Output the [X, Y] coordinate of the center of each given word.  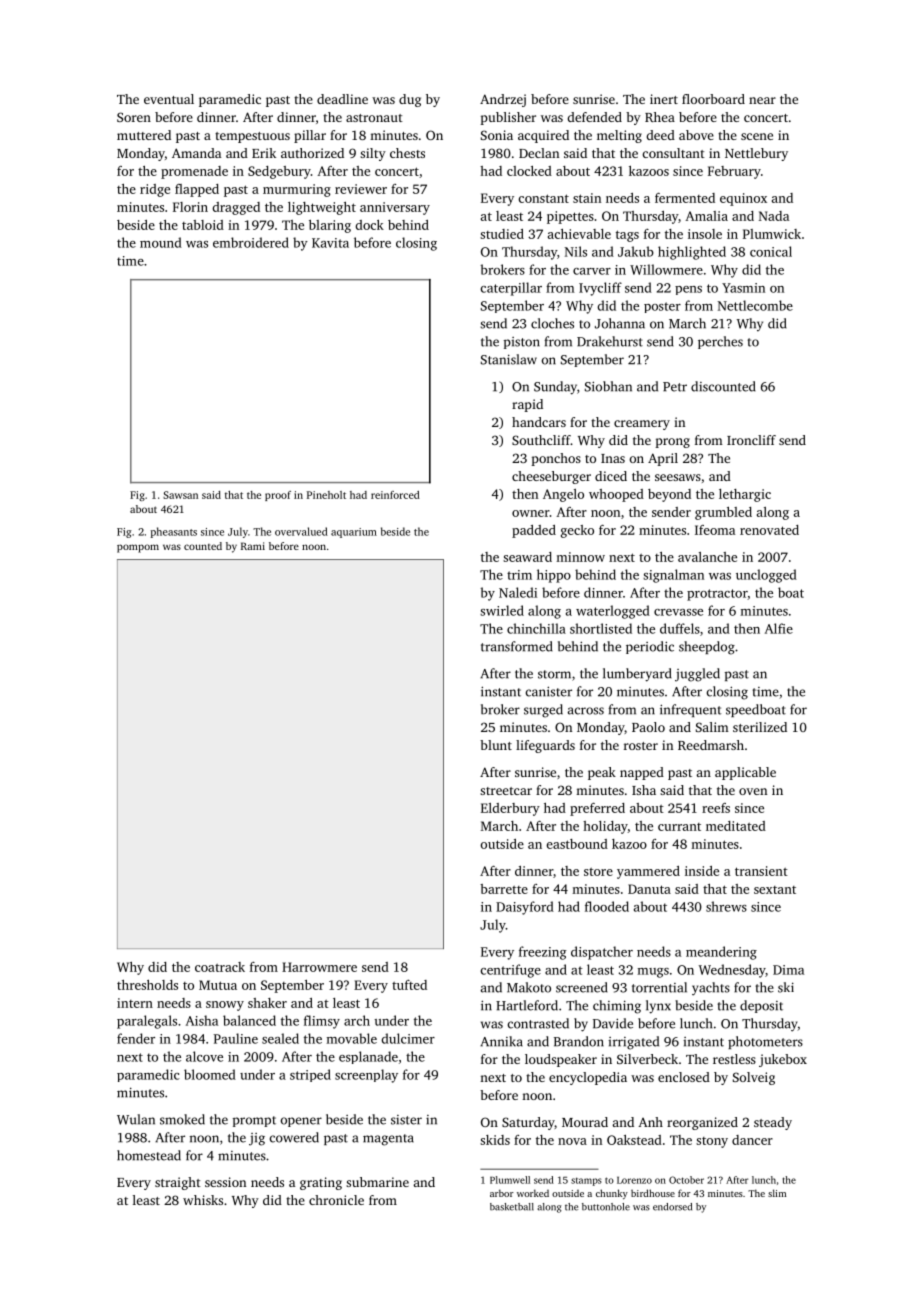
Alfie [779, 628]
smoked [182, 1119]
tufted [409, 985]
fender [136, 1038]
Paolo [648, 727]
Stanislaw [509, 359]
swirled [502, 610]
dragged [236, 208]
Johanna [620, 323]
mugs [653, 973]
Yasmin [743, 288]
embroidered [251, 242]
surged [543, 711]
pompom [138, 548]
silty [373, 154]
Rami [253, 546]
